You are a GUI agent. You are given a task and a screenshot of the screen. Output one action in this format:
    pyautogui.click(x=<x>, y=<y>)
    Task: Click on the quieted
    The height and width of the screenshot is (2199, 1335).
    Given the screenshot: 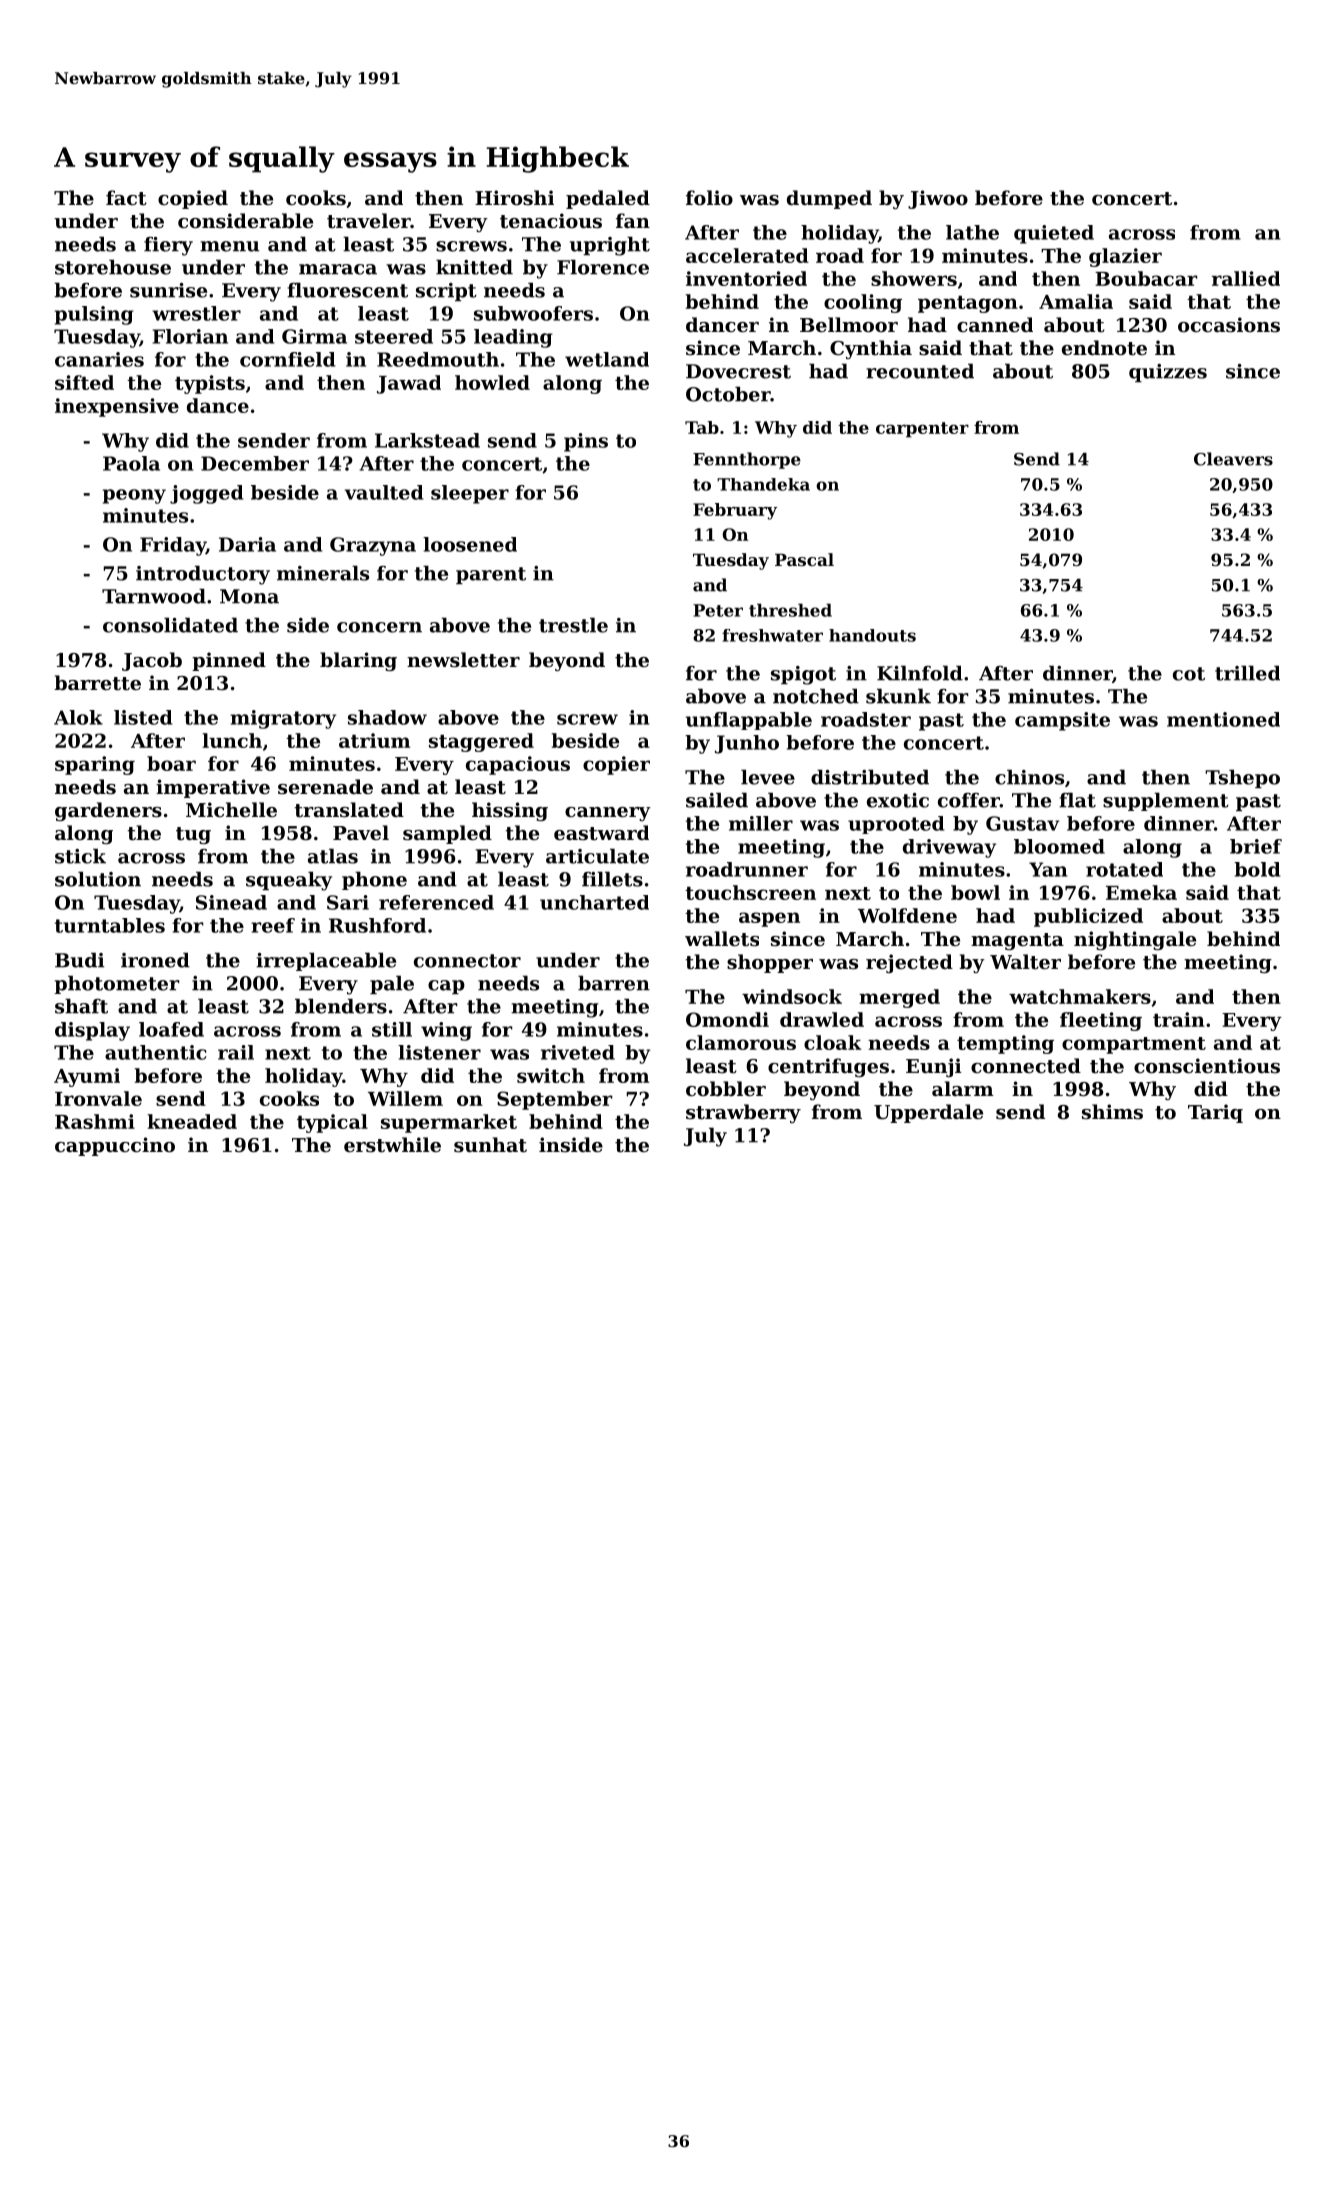 What is the action you would take?
    pyautogui.click(x=1054, y=234)
